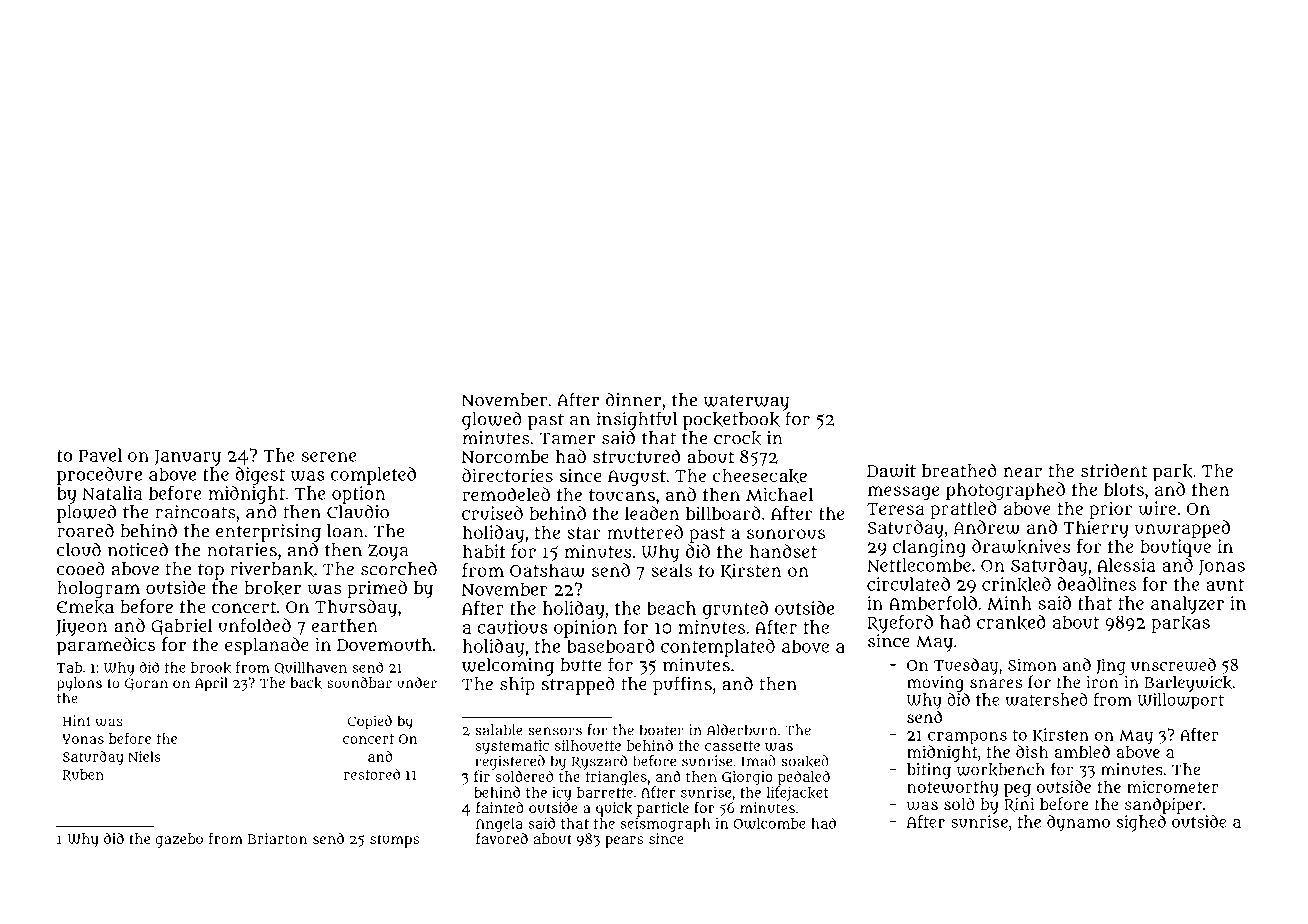 The width and height of the image is (1308, 924). I want to click on gazebo, so click(179, 840).
